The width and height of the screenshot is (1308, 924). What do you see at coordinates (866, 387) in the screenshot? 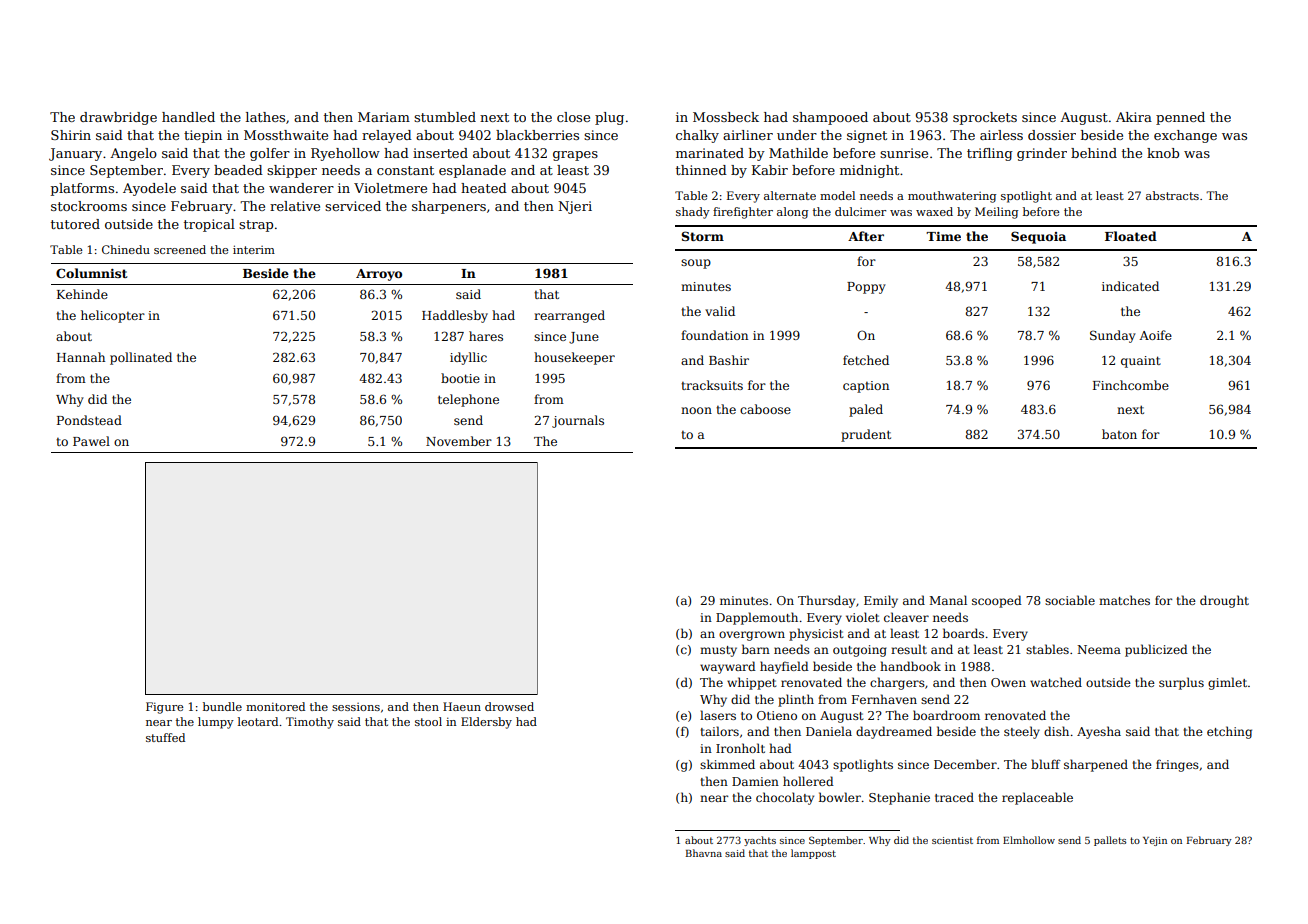
I see `caption` at bounding box center [866, 387].
